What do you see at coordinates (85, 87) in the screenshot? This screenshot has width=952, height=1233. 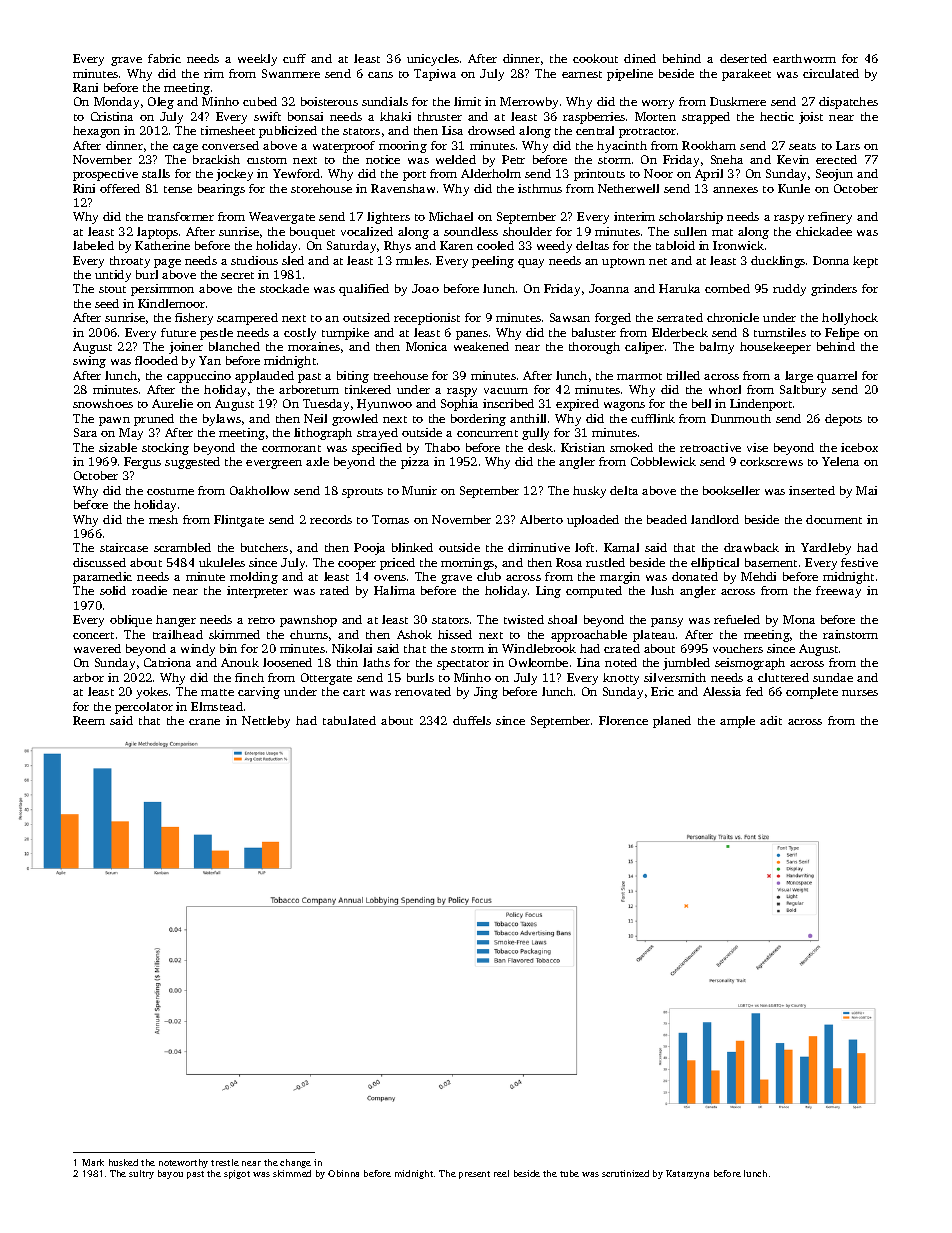 I see `Rani` at bounding box center [85, 87].
